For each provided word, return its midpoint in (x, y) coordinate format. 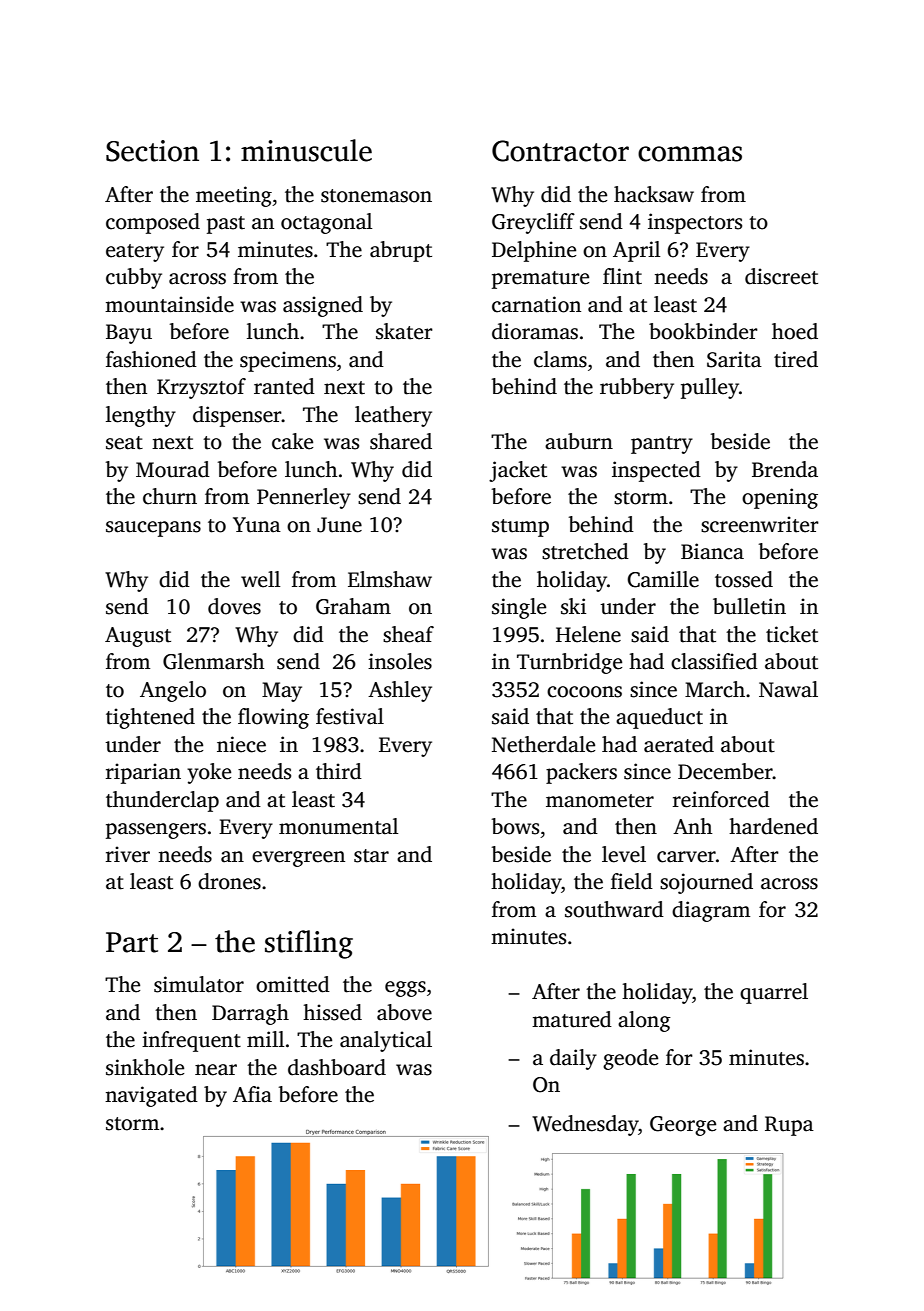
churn (170, 496)
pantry (662, 445)
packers (581, 773)
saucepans (153, 529)
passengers (156, 831)
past (226, 225)
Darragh (250, 1014)
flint (622, 276)
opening (780, 498)
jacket (518, 471)
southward (614, 909)
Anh (693, 826)
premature (540, 280)
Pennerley (304, 498)
